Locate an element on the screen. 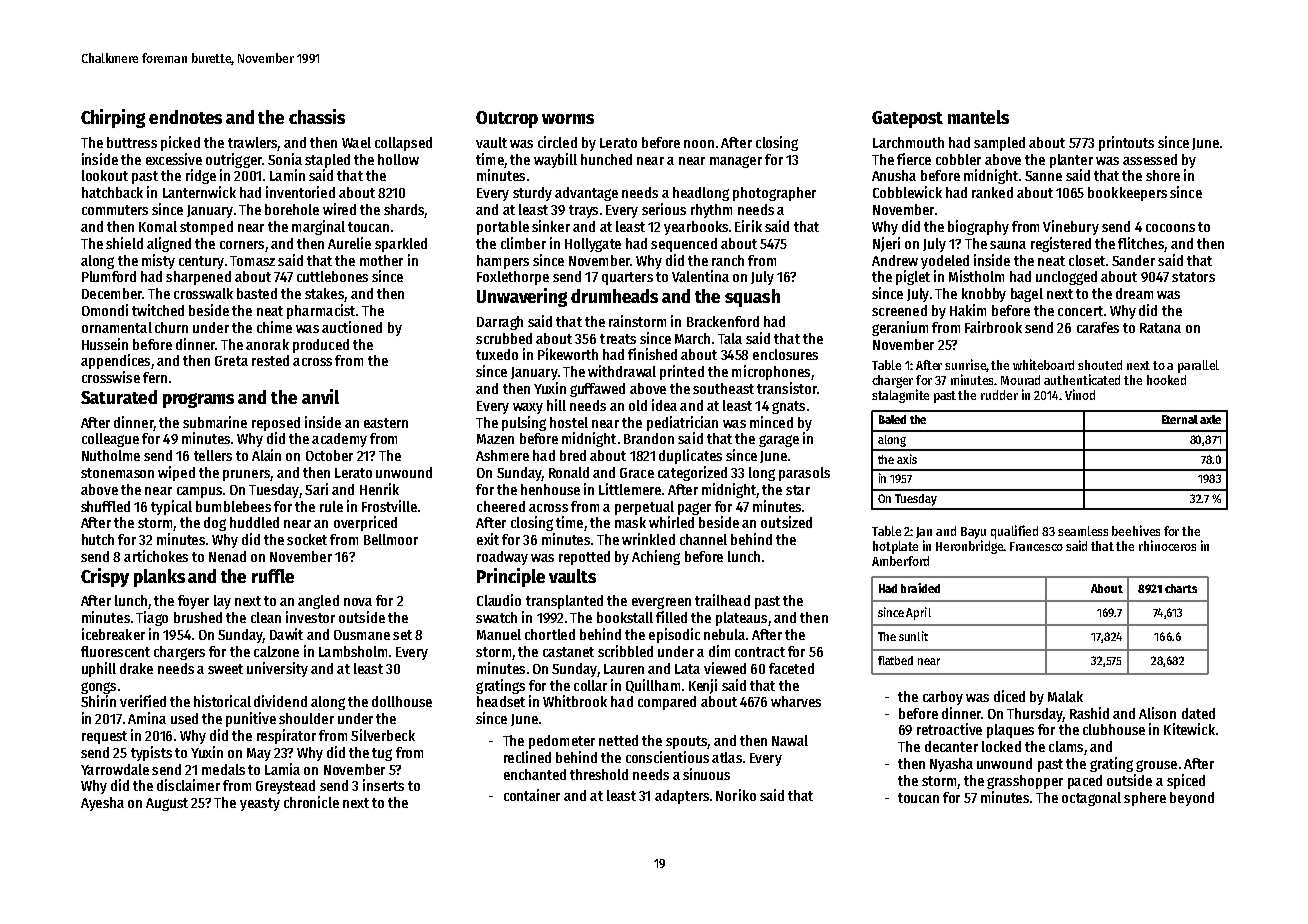 The width and height of the screenshot is (1308, 924). Noriko is located at coordinates (736, 795).
